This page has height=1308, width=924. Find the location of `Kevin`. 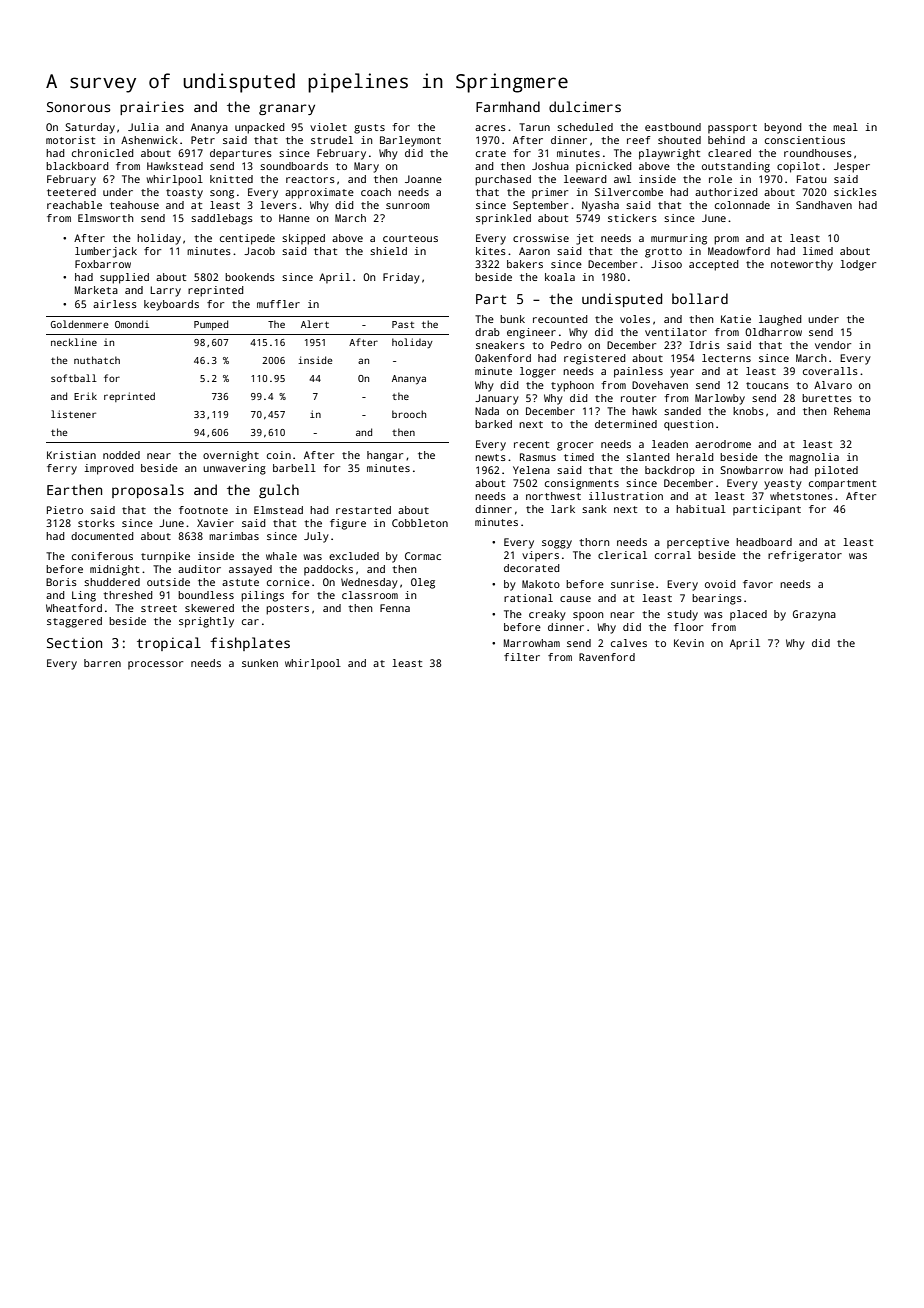

Kevin is located at coordinates (689, 643).
